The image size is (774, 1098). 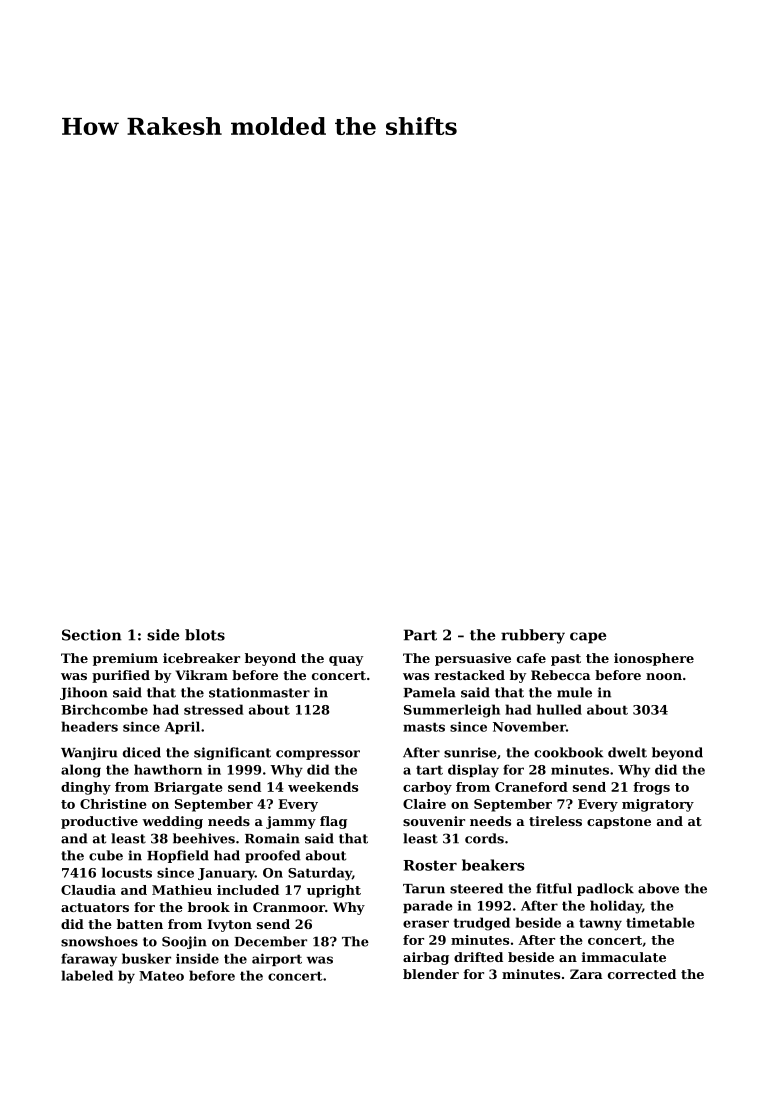 I want to click on blots, so click(x=205, y=635).
